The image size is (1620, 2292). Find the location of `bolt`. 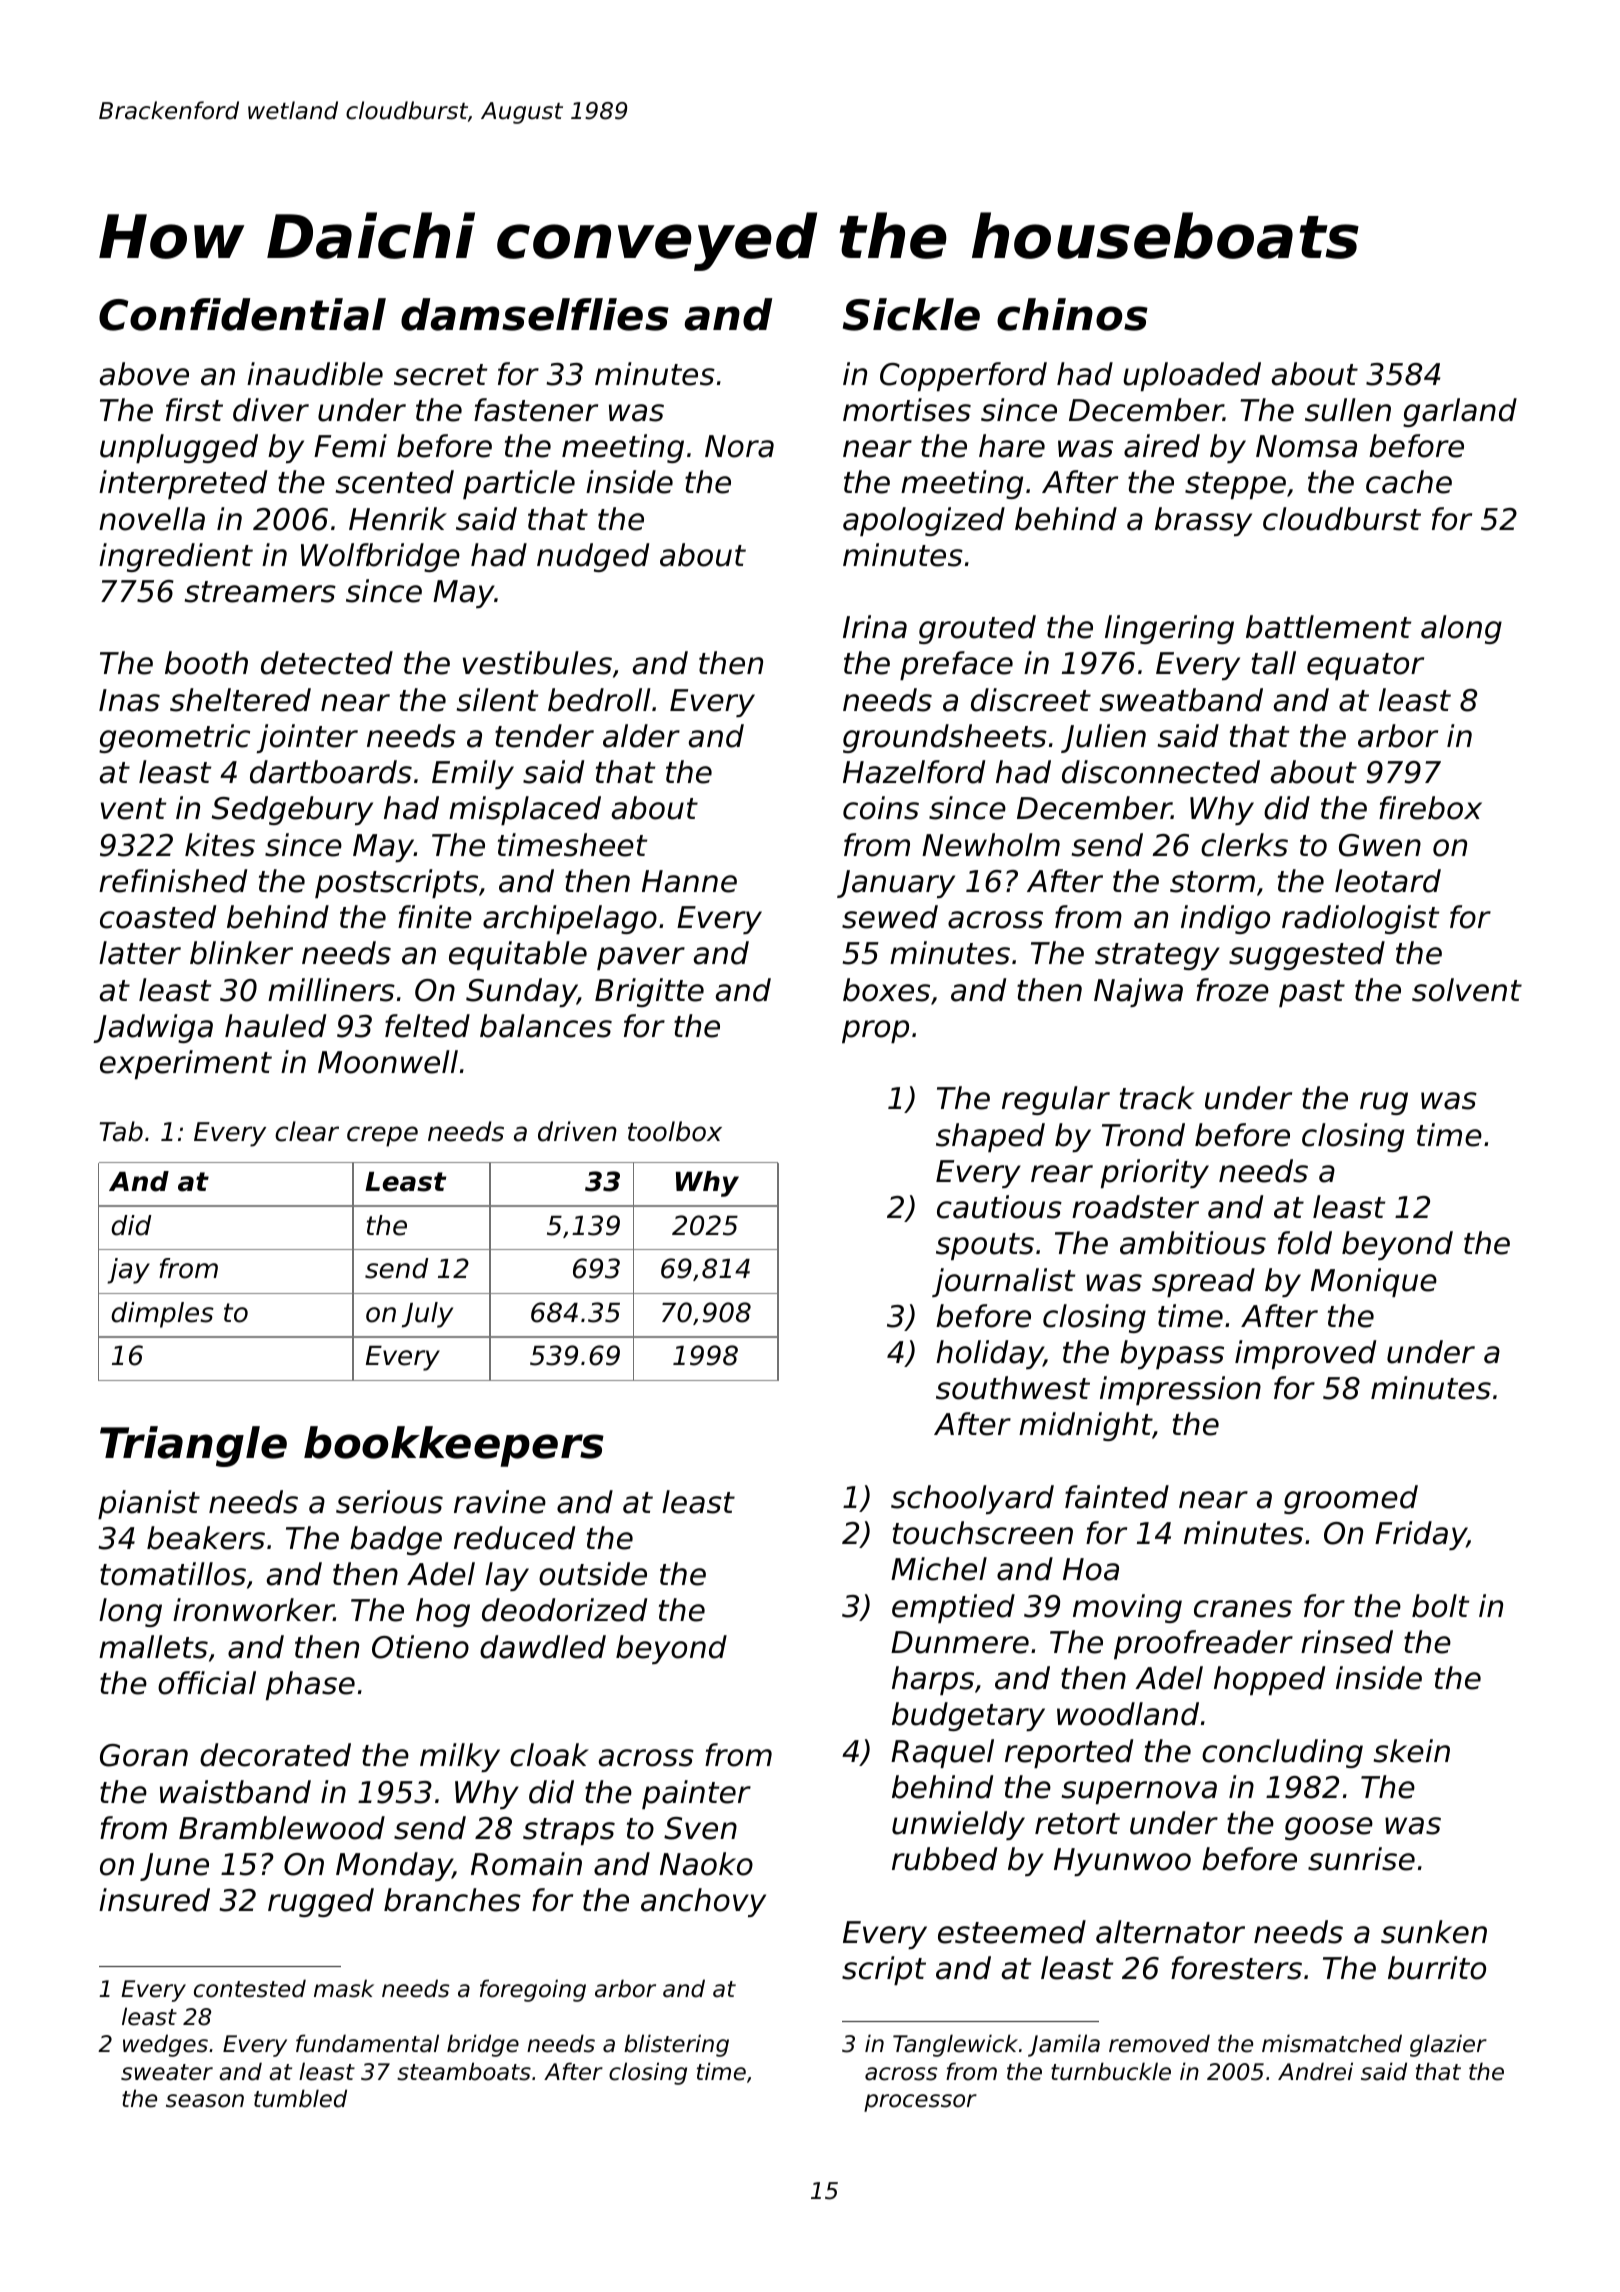

bolt is located at coordinates (1440, 1606).
